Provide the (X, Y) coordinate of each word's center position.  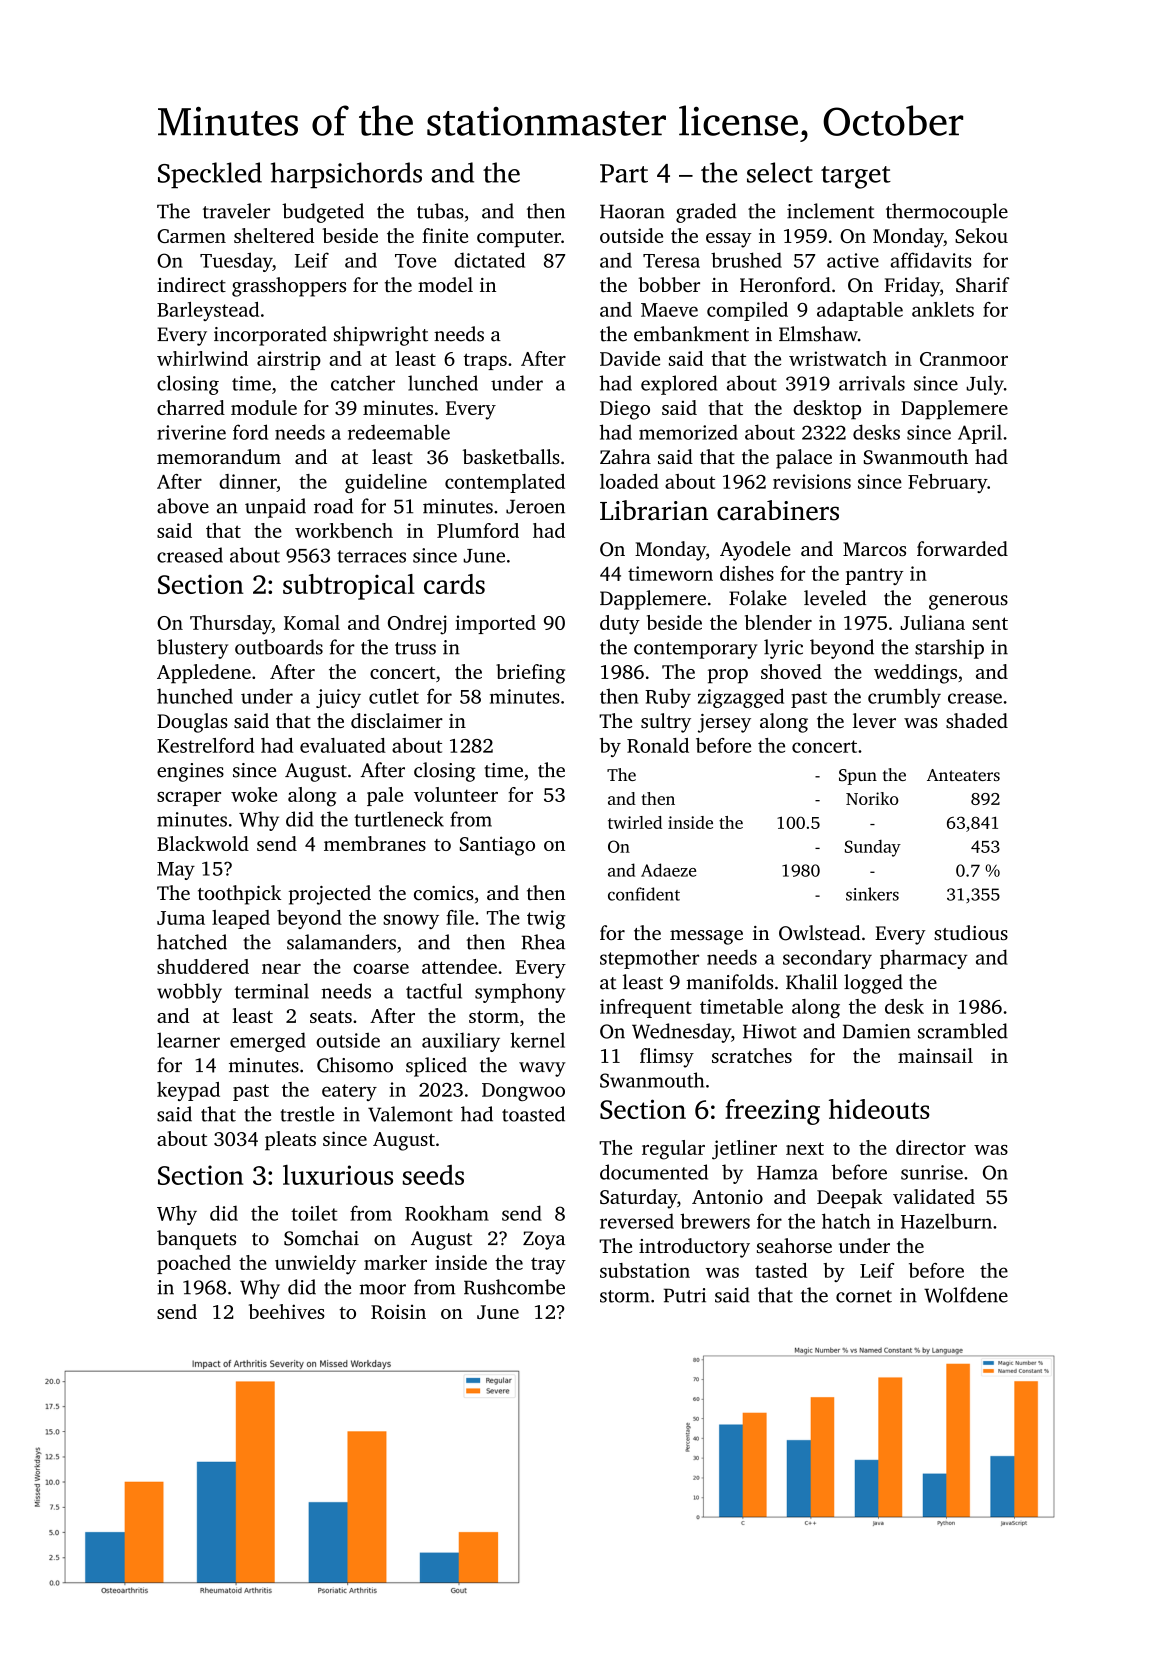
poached (194, 1264)
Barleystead (208, 311)
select (780, 172)
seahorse (794, 1245)
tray (548, 1266)
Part (624, 173)
